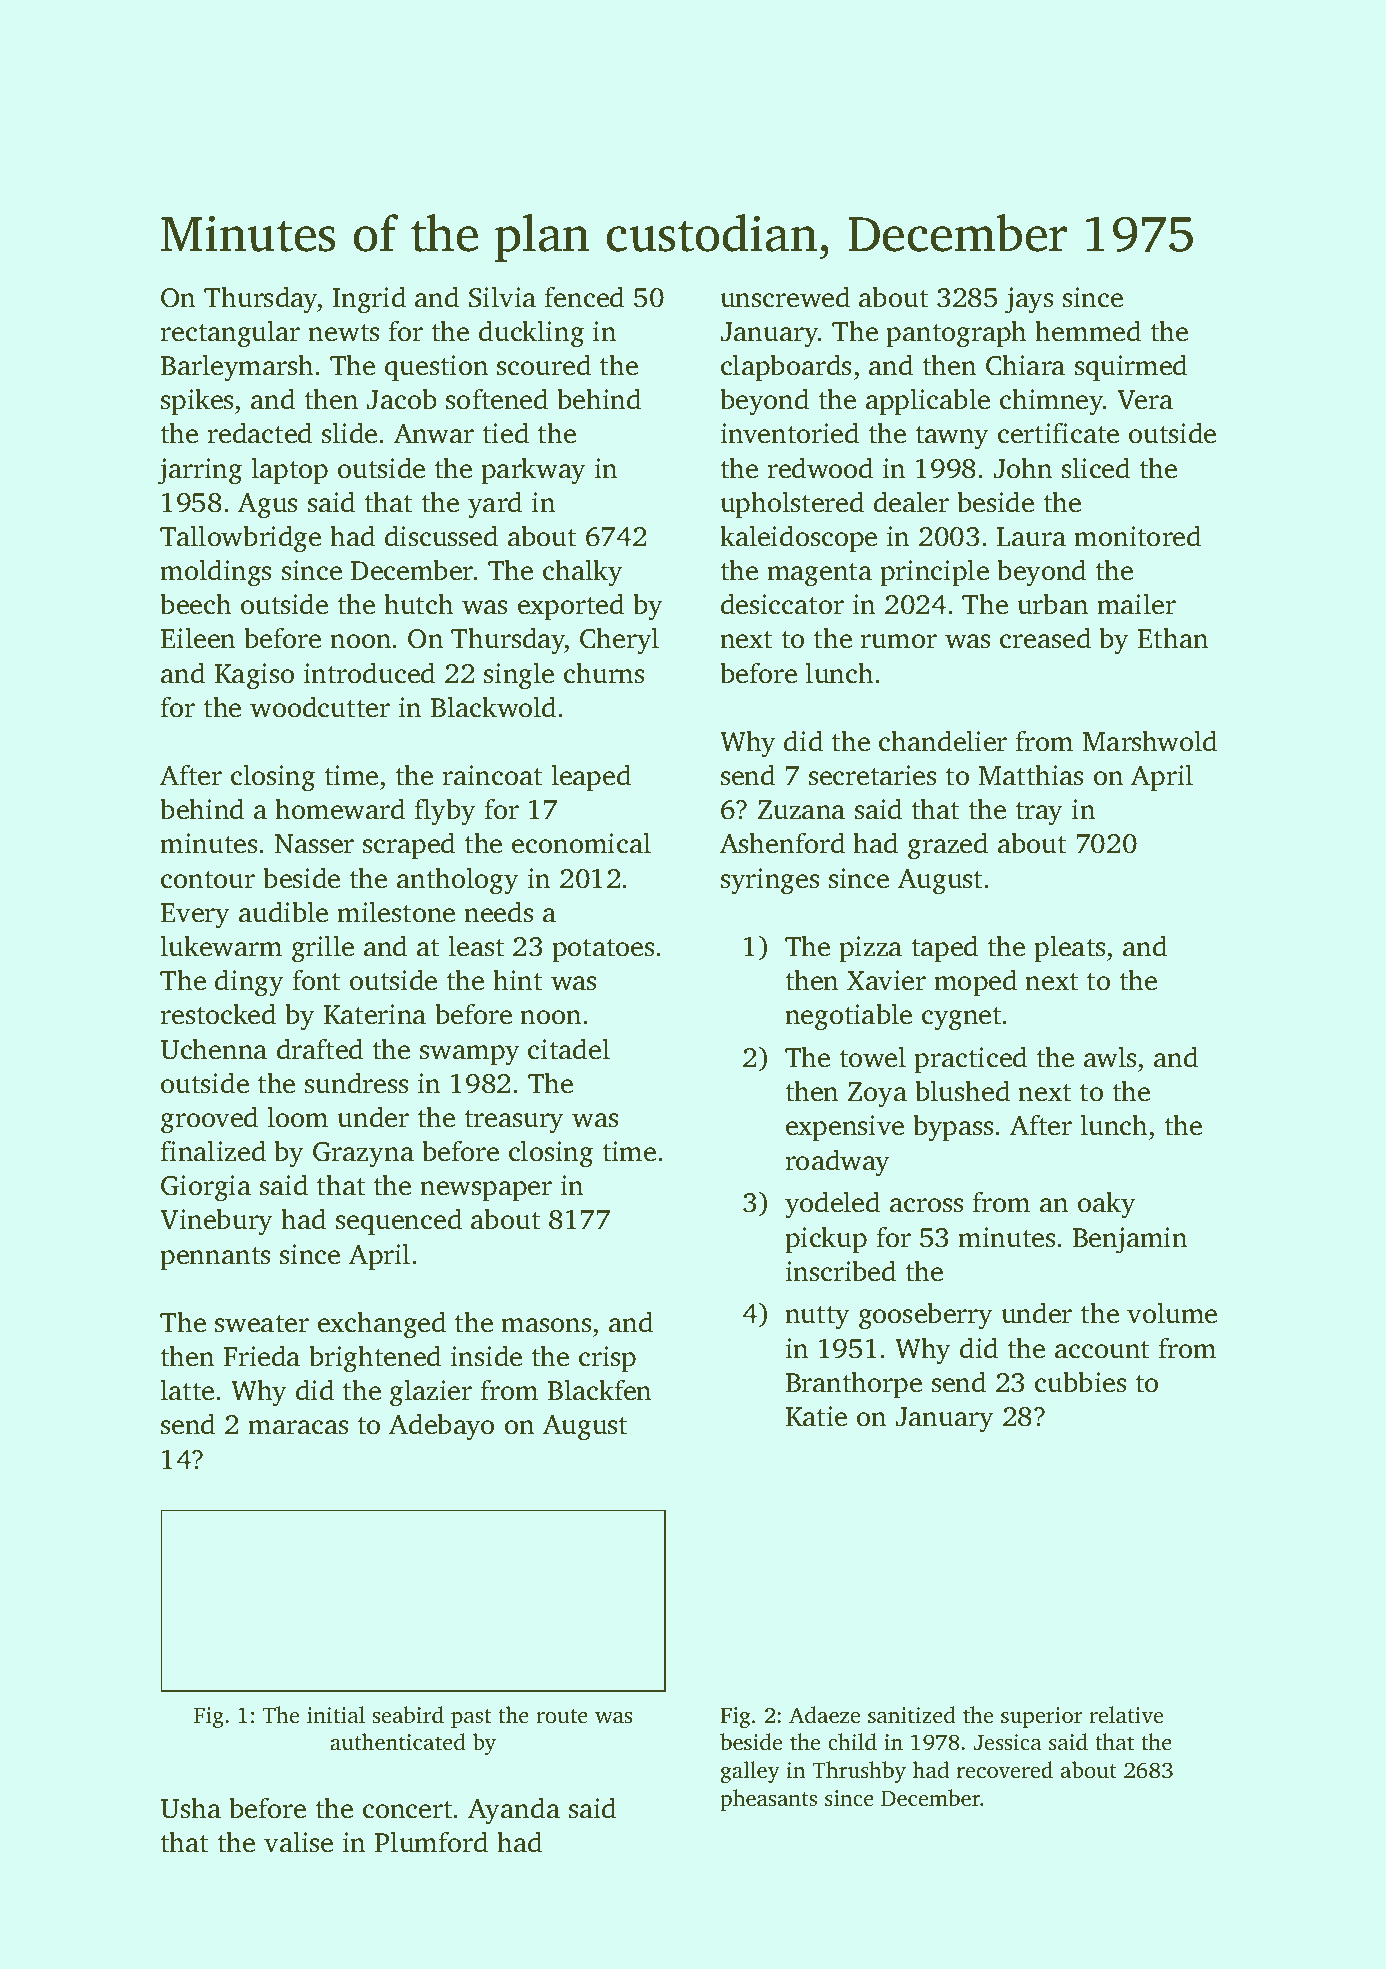 The image size is (1386, 1969). What do you see at coordinates (546, 1325) in the screenshot?
I see `masons` at bounding box center [546, 1325].
